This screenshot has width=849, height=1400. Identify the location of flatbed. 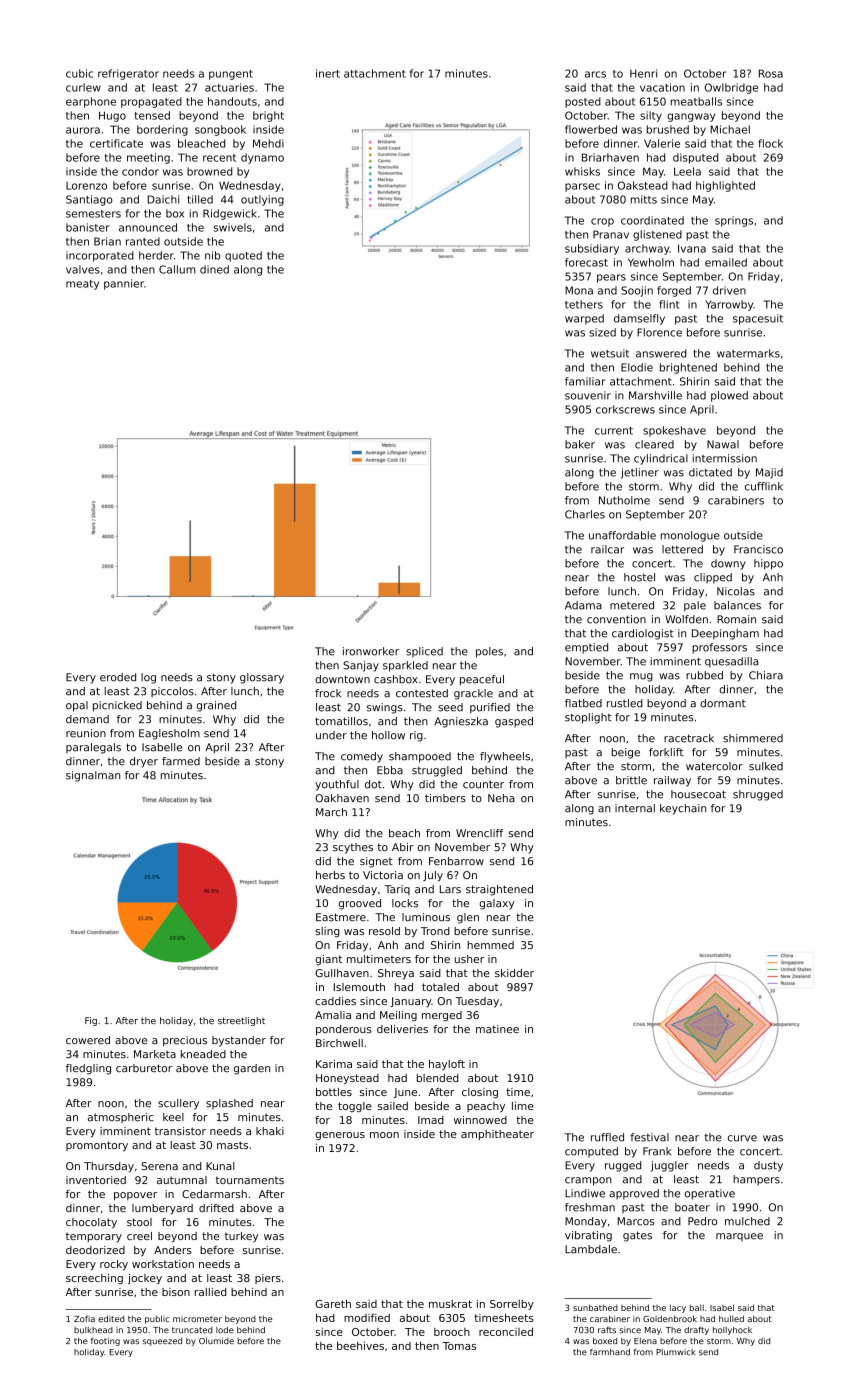
(583, 703).
